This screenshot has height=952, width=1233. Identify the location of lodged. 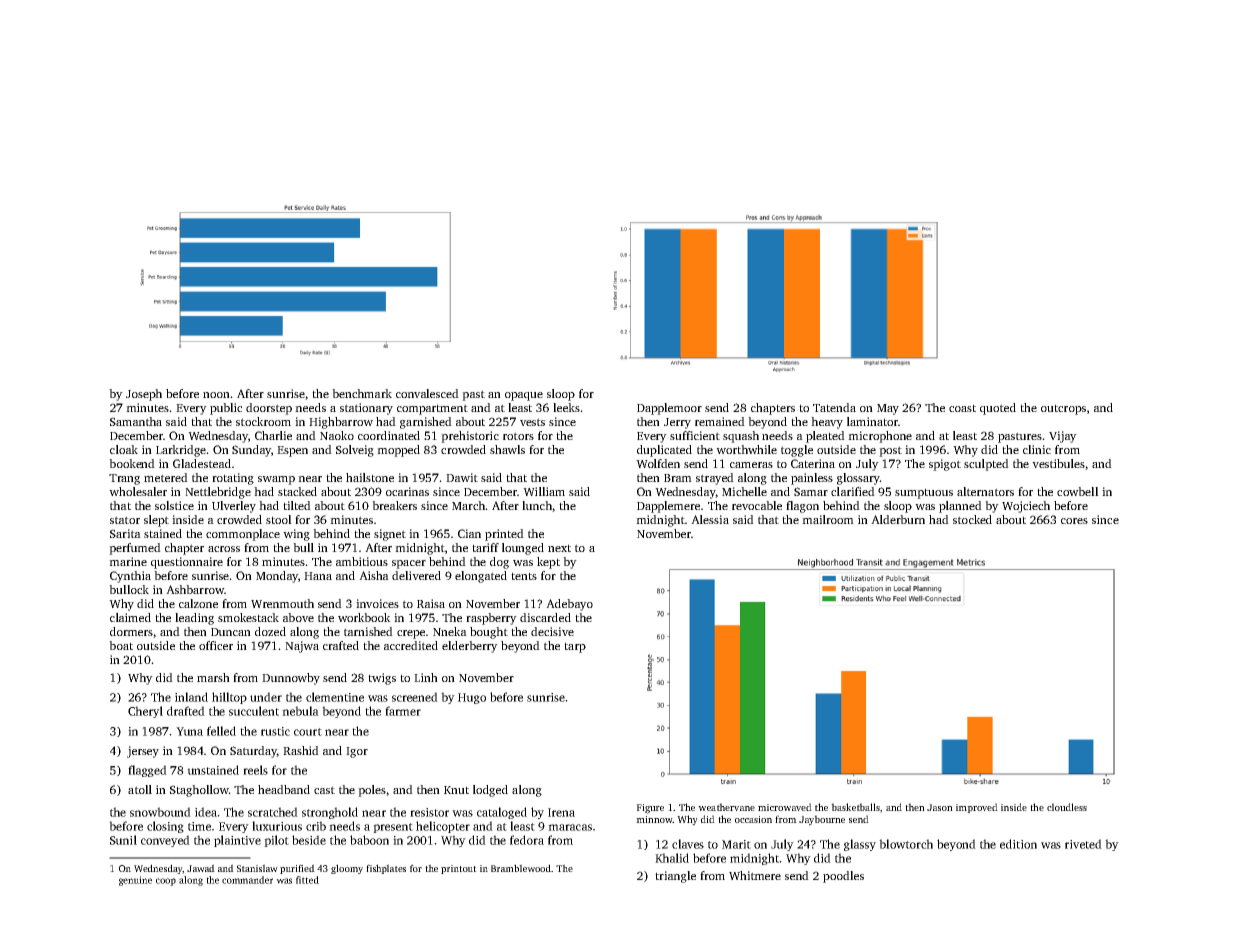
(490, 791).
